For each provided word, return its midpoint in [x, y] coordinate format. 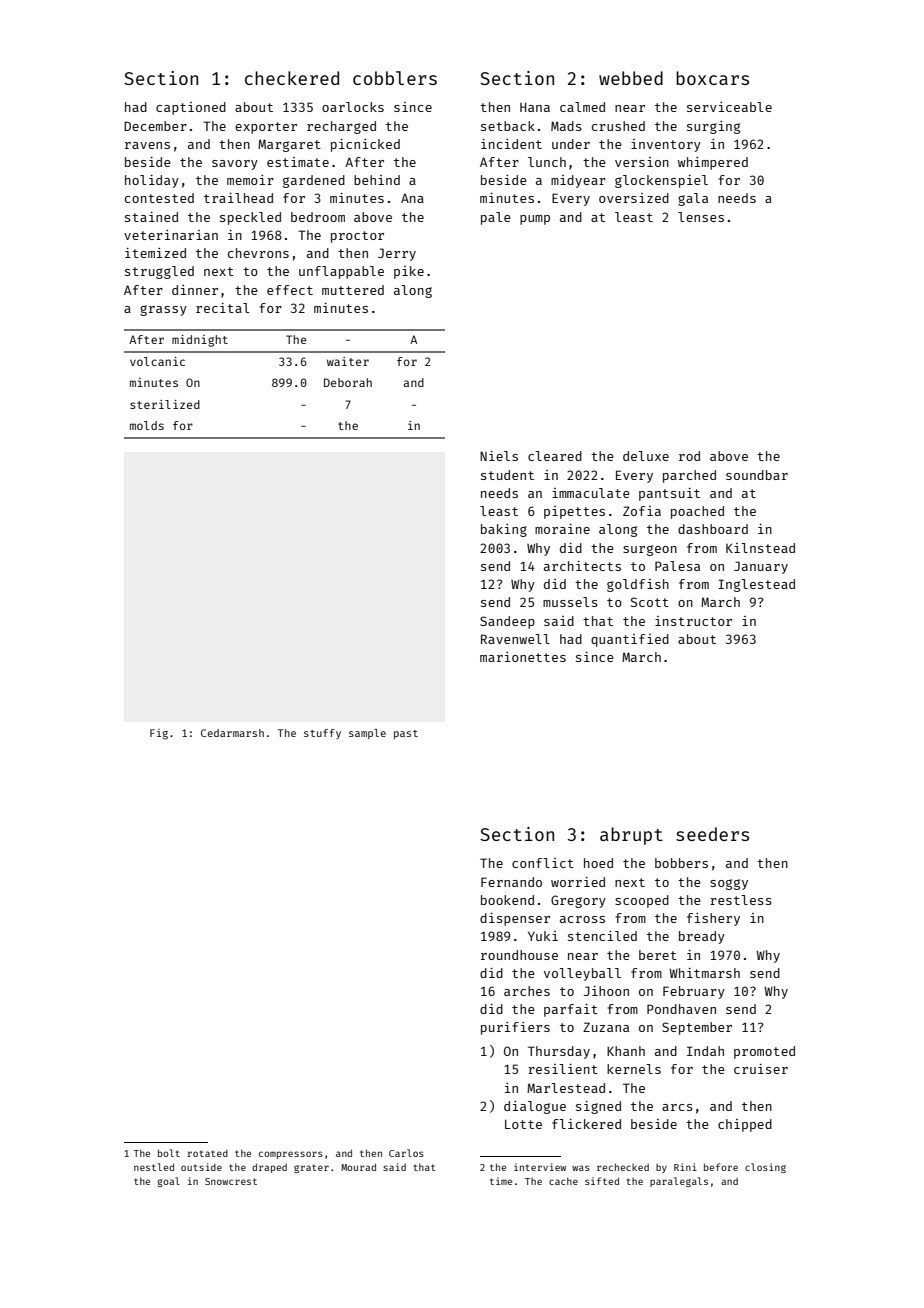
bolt [169, 1153]
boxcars [712, 78]
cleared [555, 456]
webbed [631, 78]
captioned [191, 108]
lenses [701, 217]
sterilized [165, 404]
